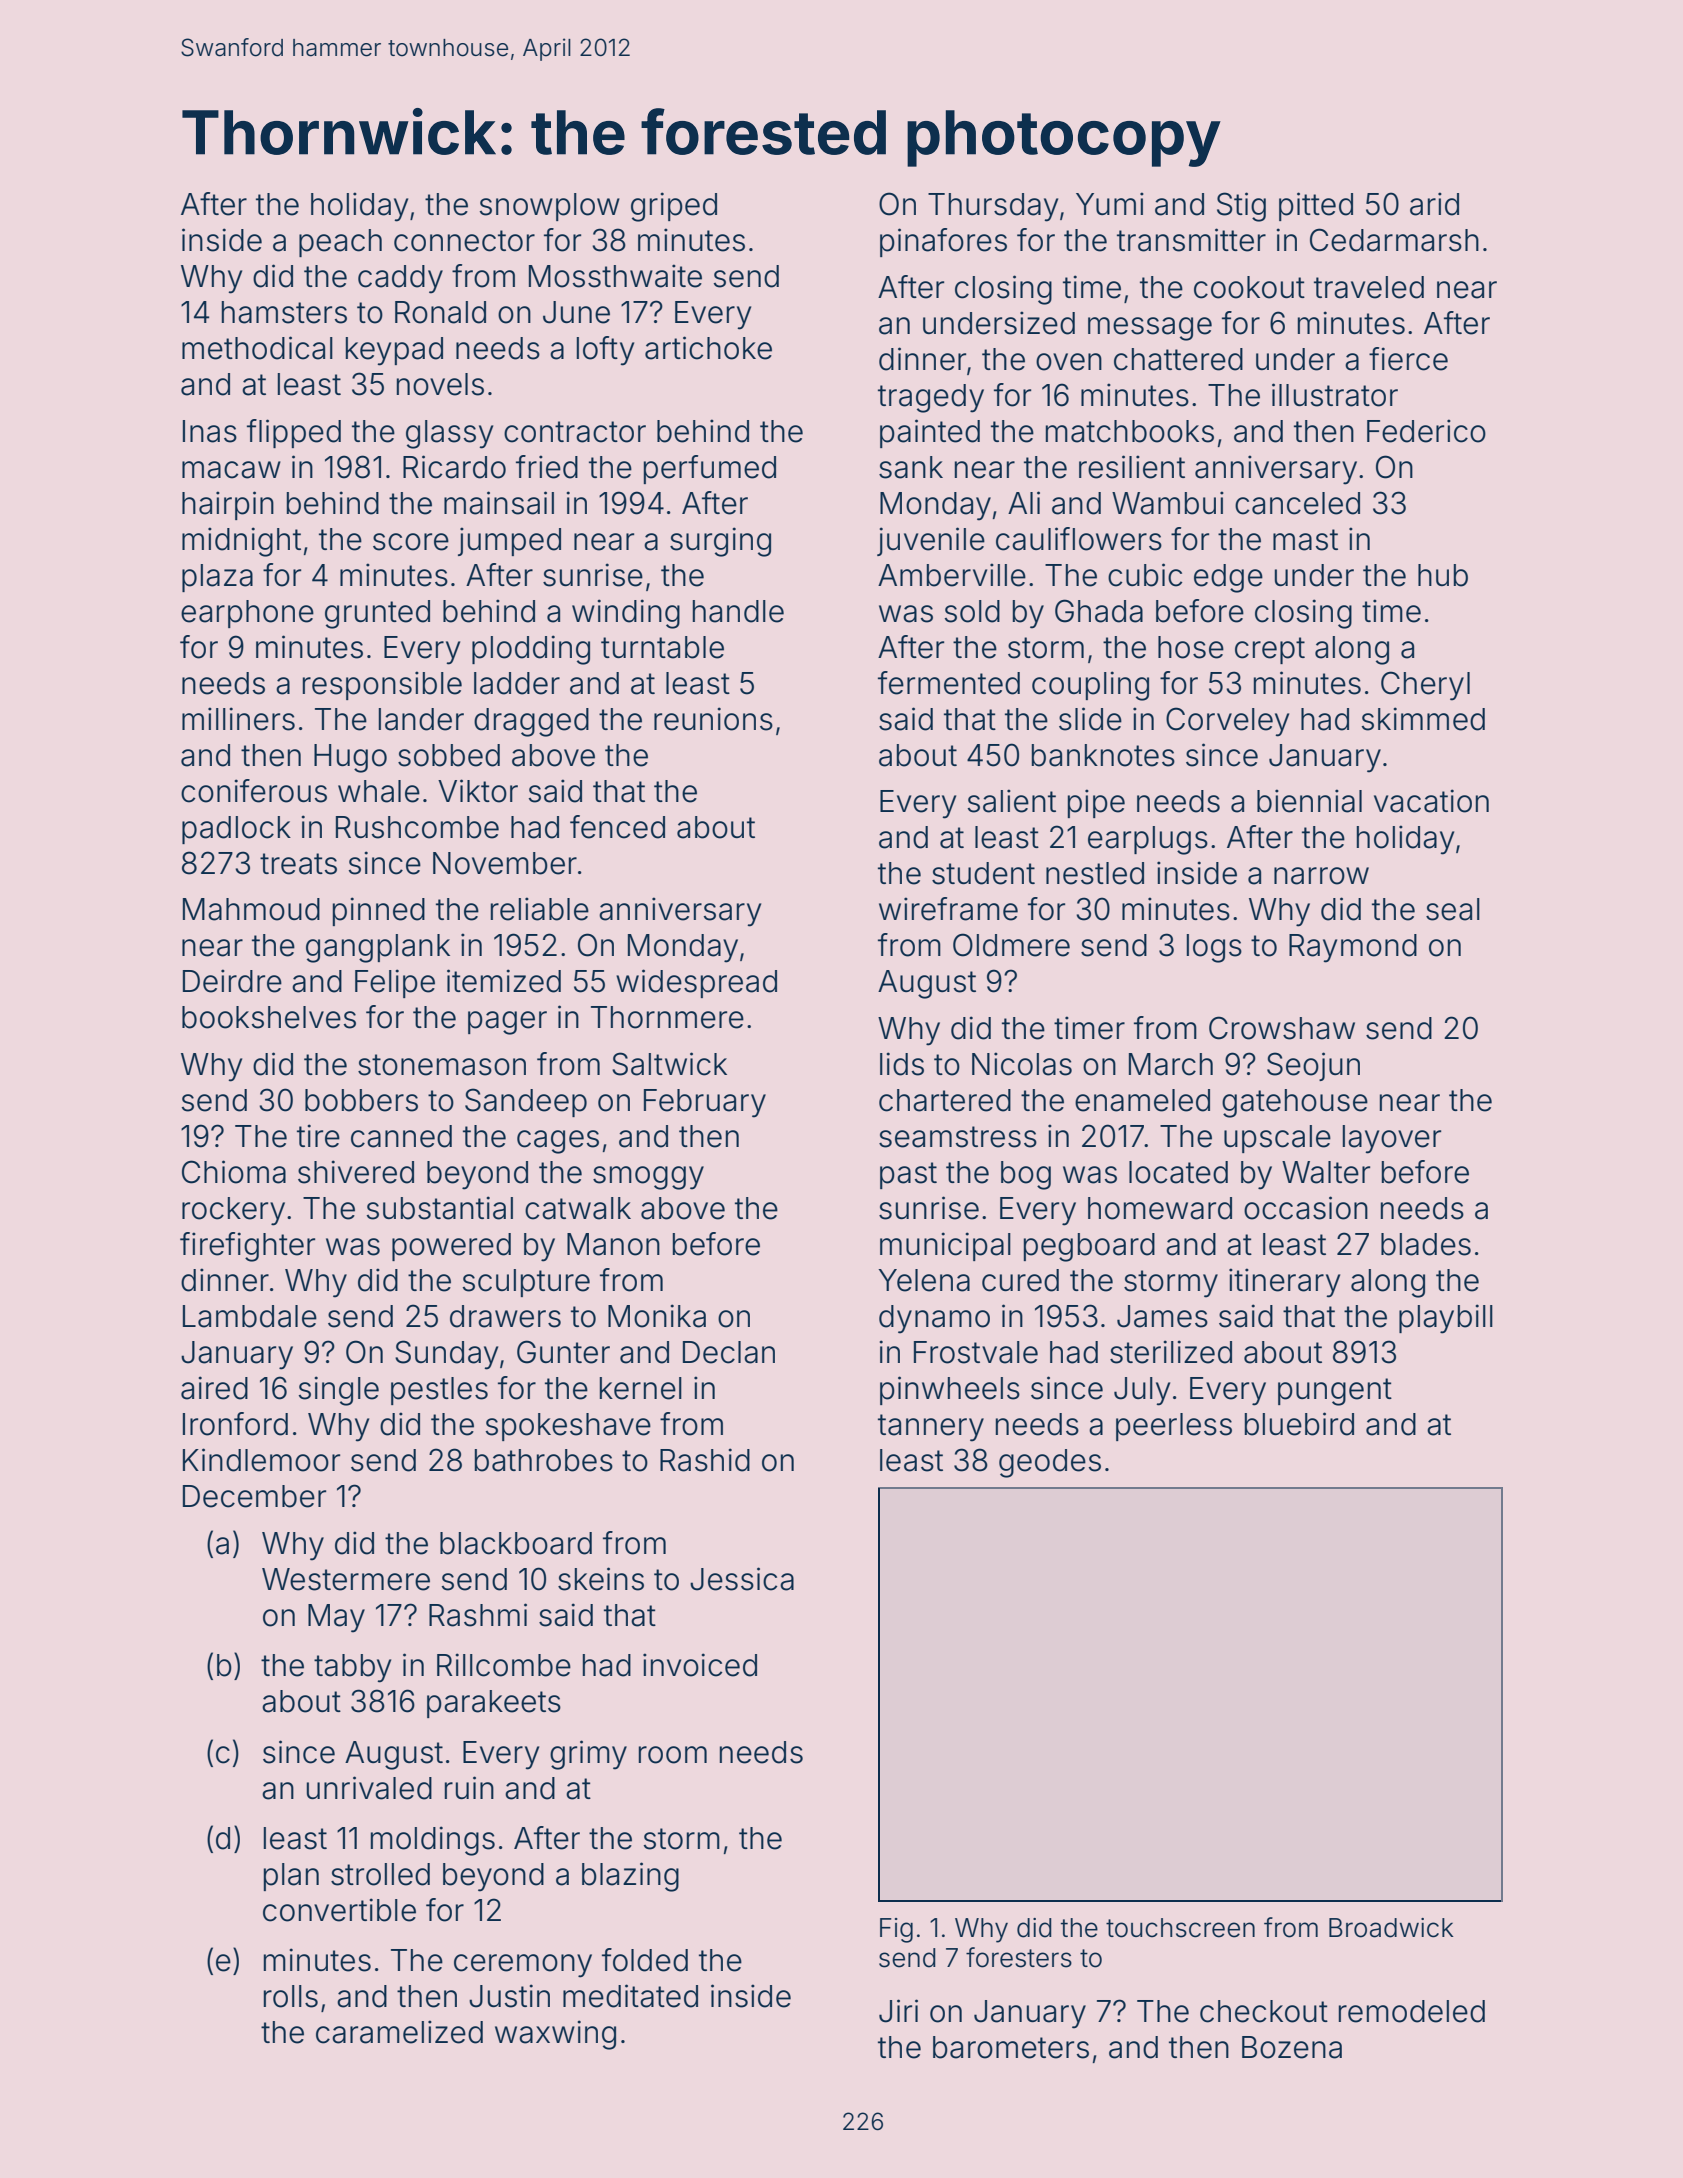 This screenshot has width=1683, height=2178. I want to click on tannery, so click(931, 1428).
